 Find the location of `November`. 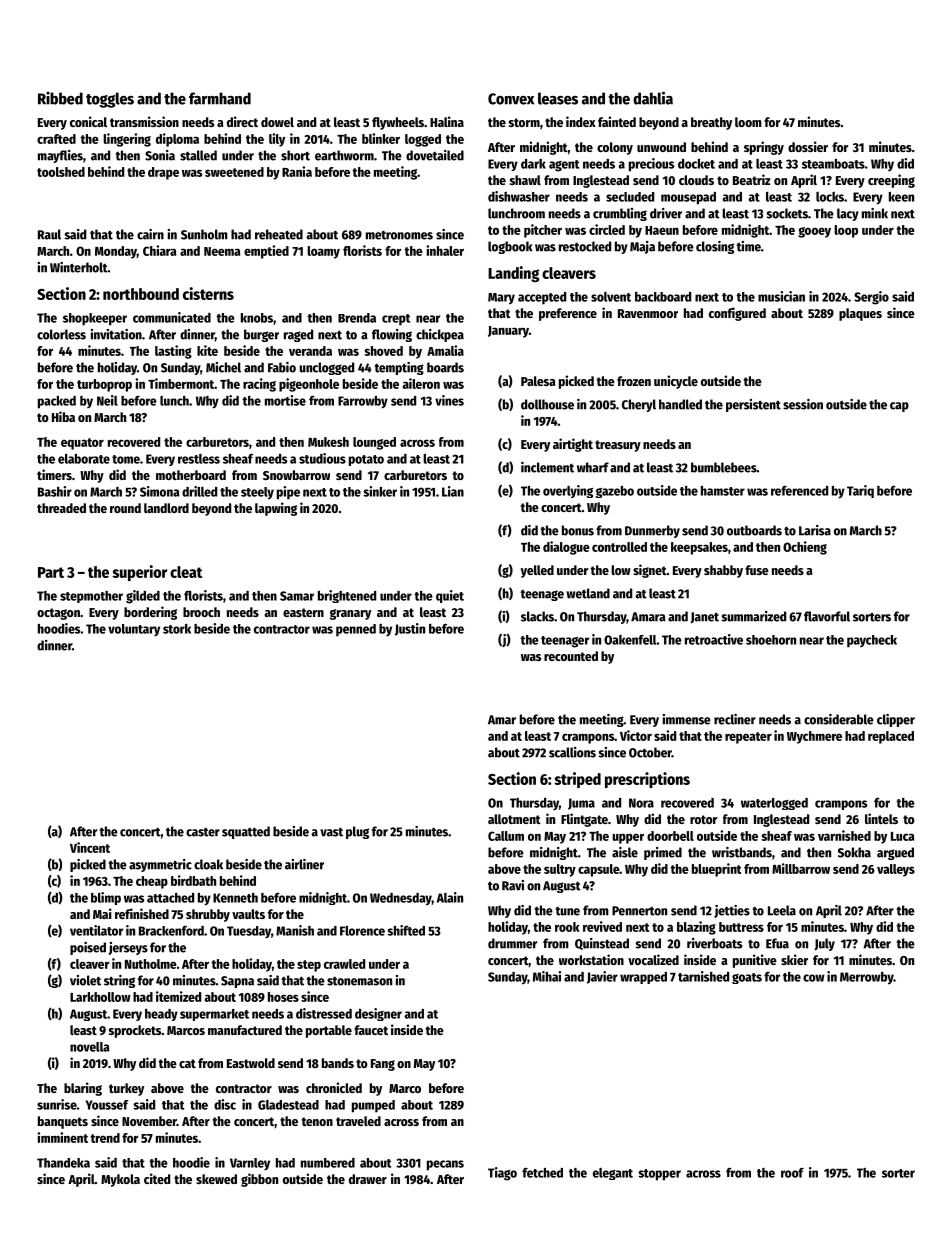

November is located at coordinates (149, 1121).
